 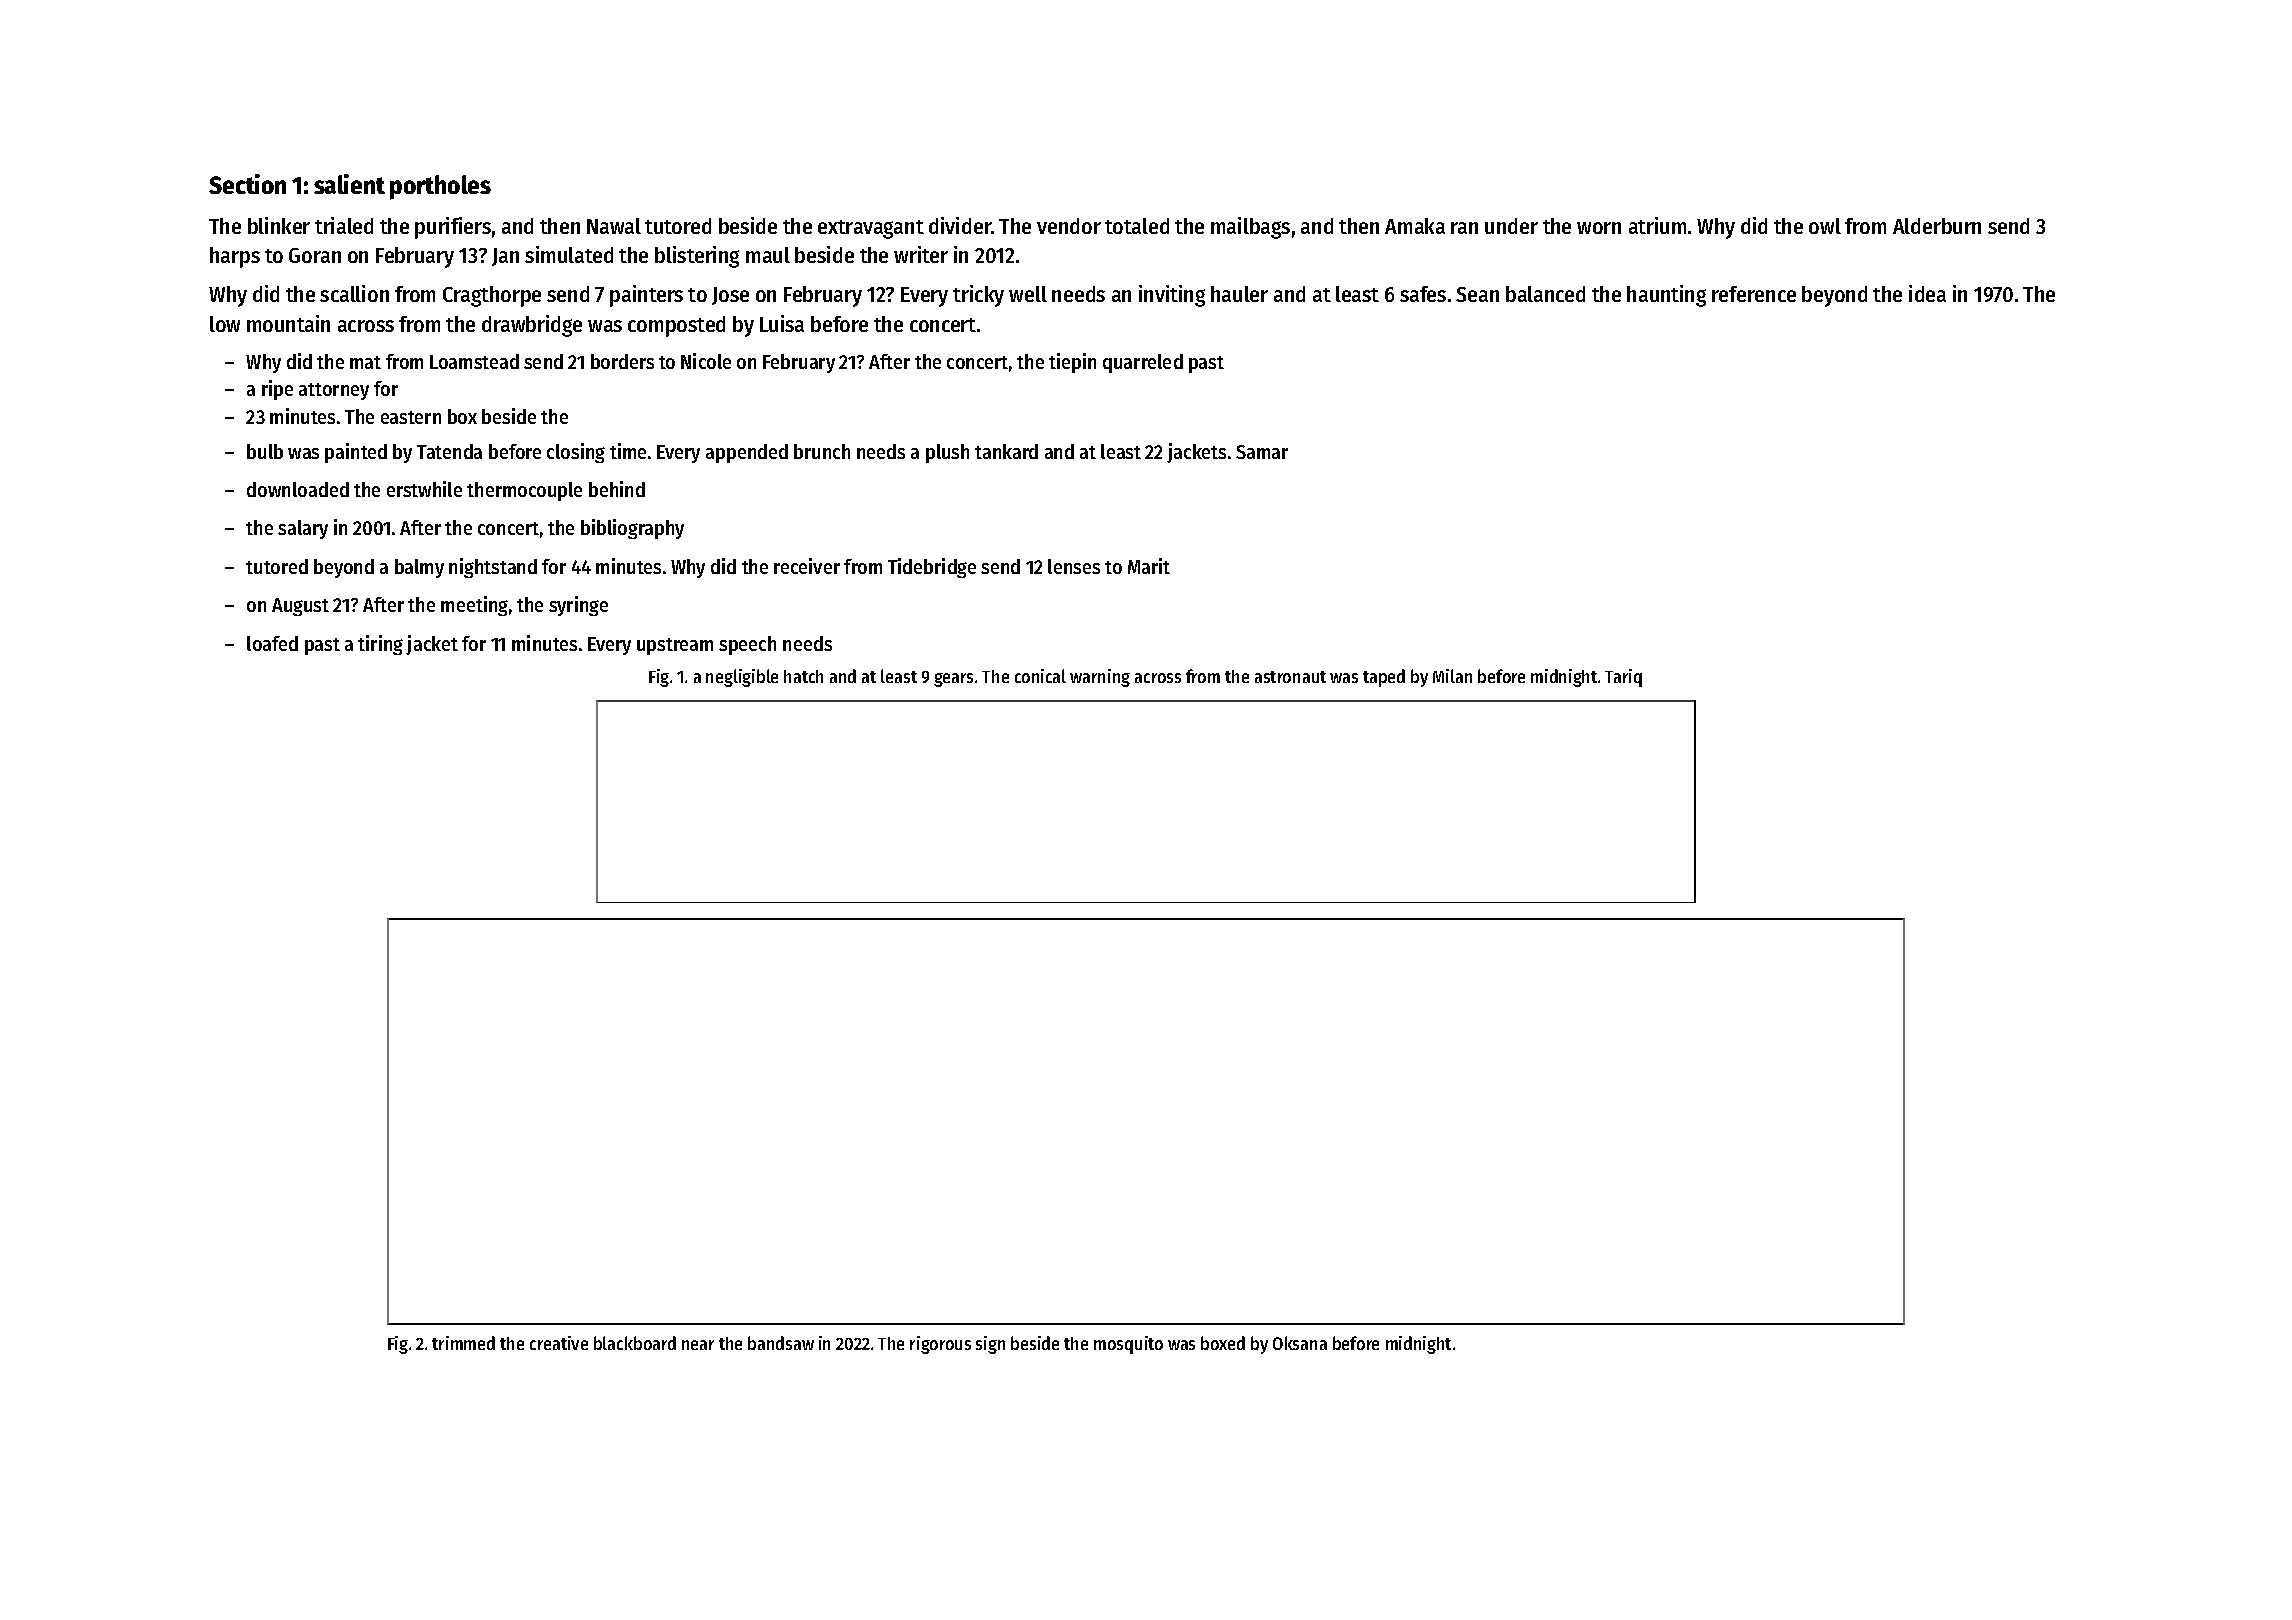 What do you see at coordinates (698, 1345) in the screenshot?
I see `near` at bounding box center [698, 1345].
